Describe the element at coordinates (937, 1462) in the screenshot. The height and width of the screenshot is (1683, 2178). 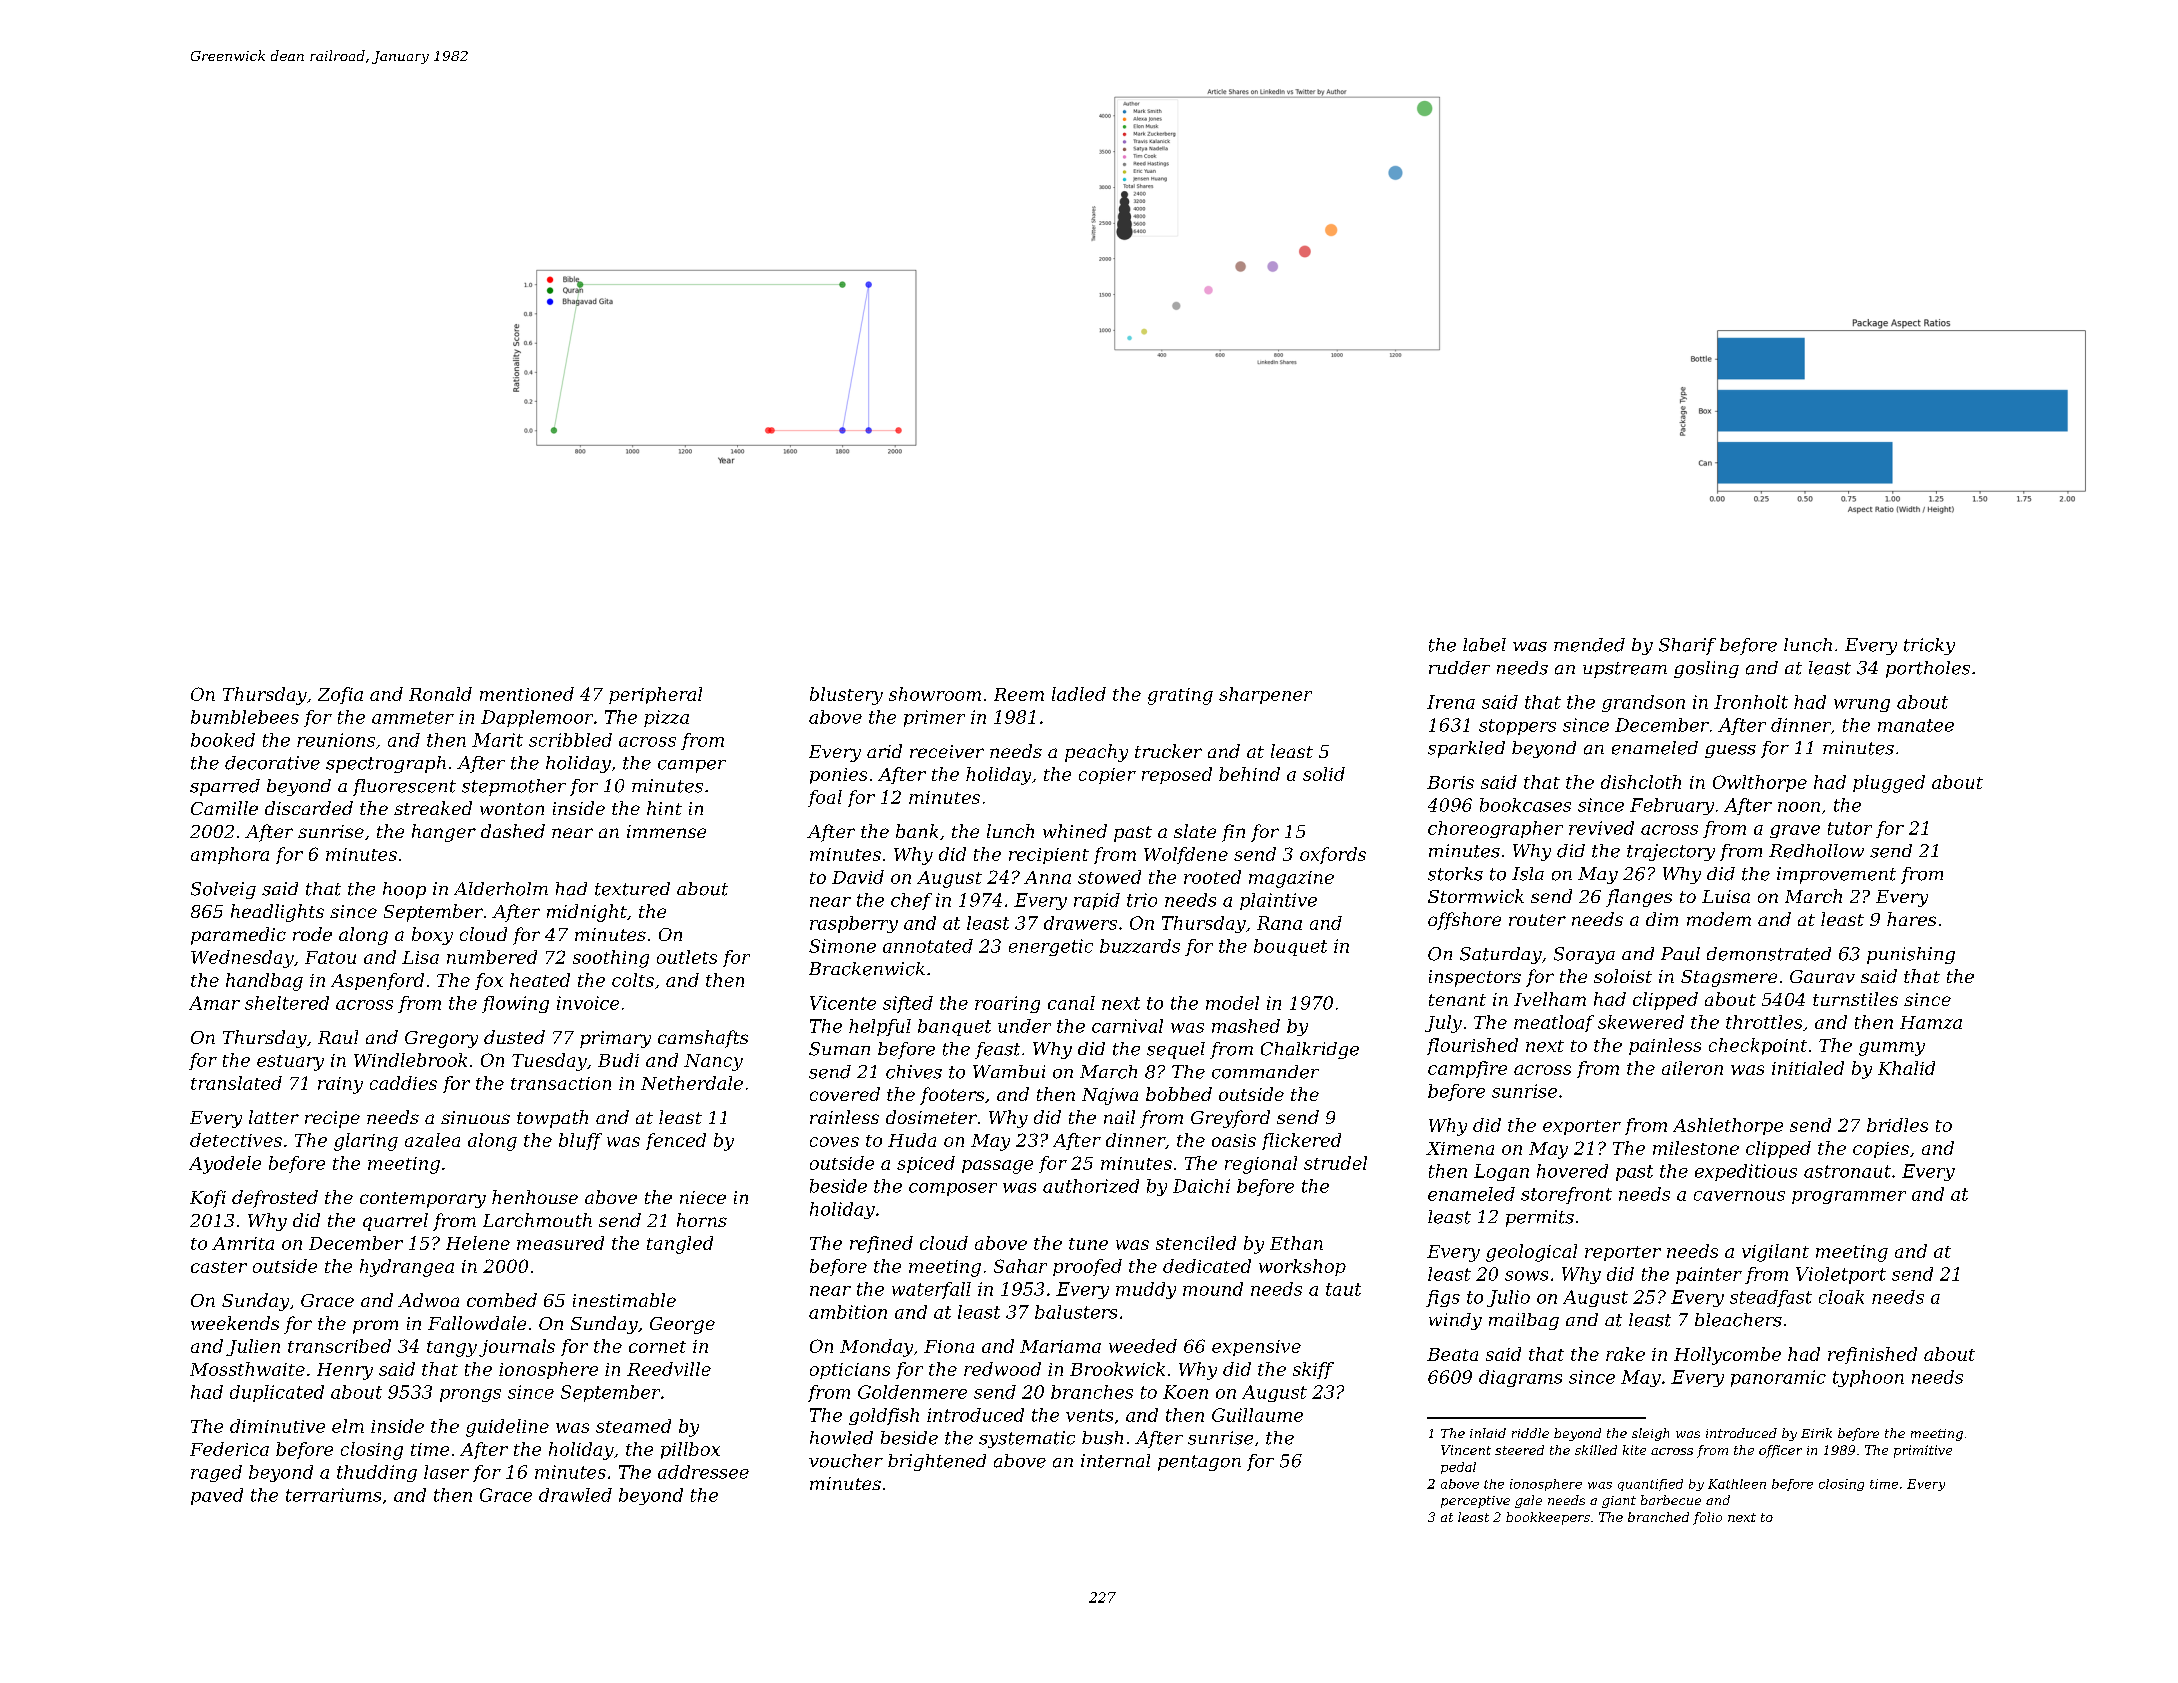
I see `brightened` at that location.
